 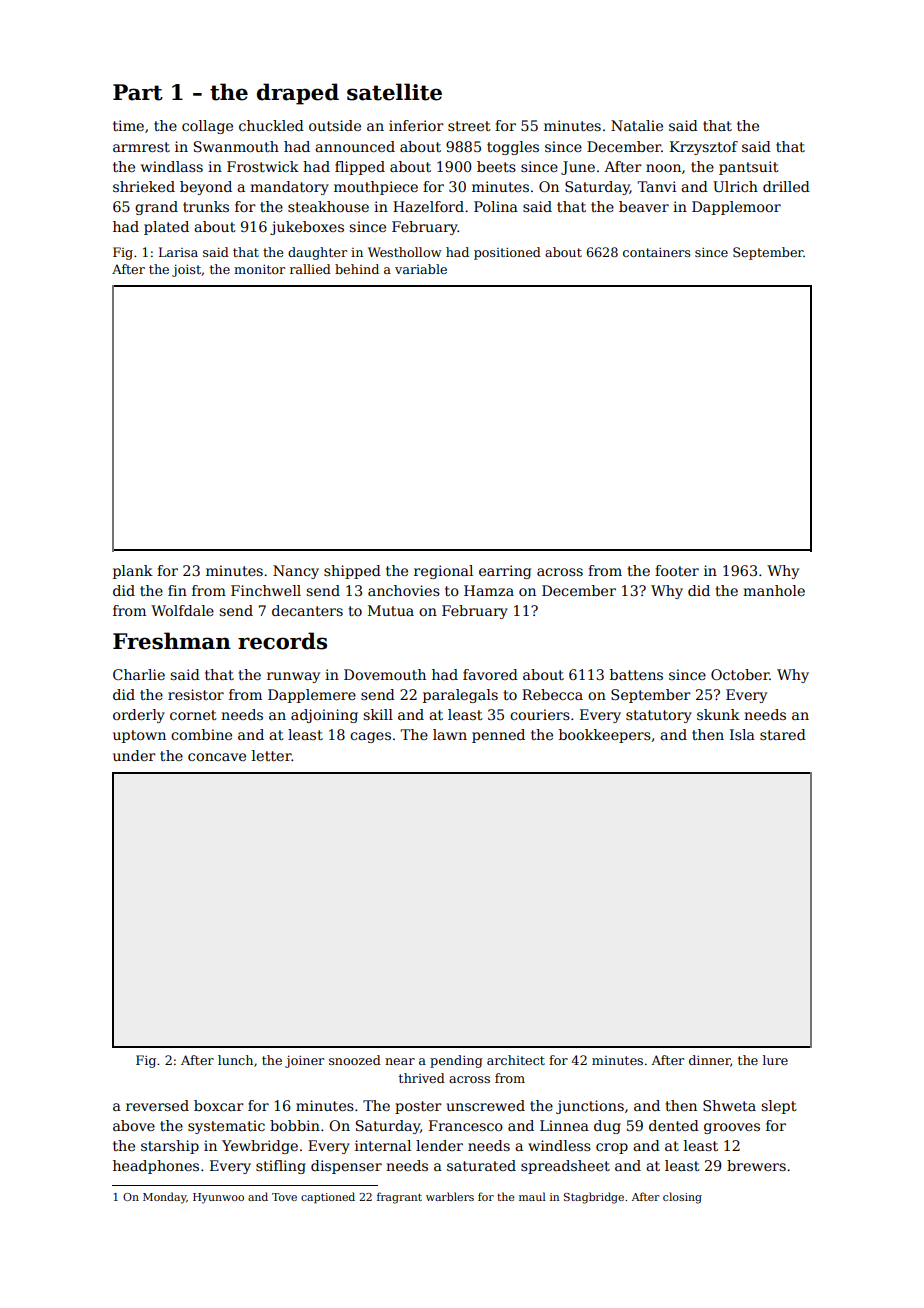 I want to click on manhole, so click(x=774, y=590).
